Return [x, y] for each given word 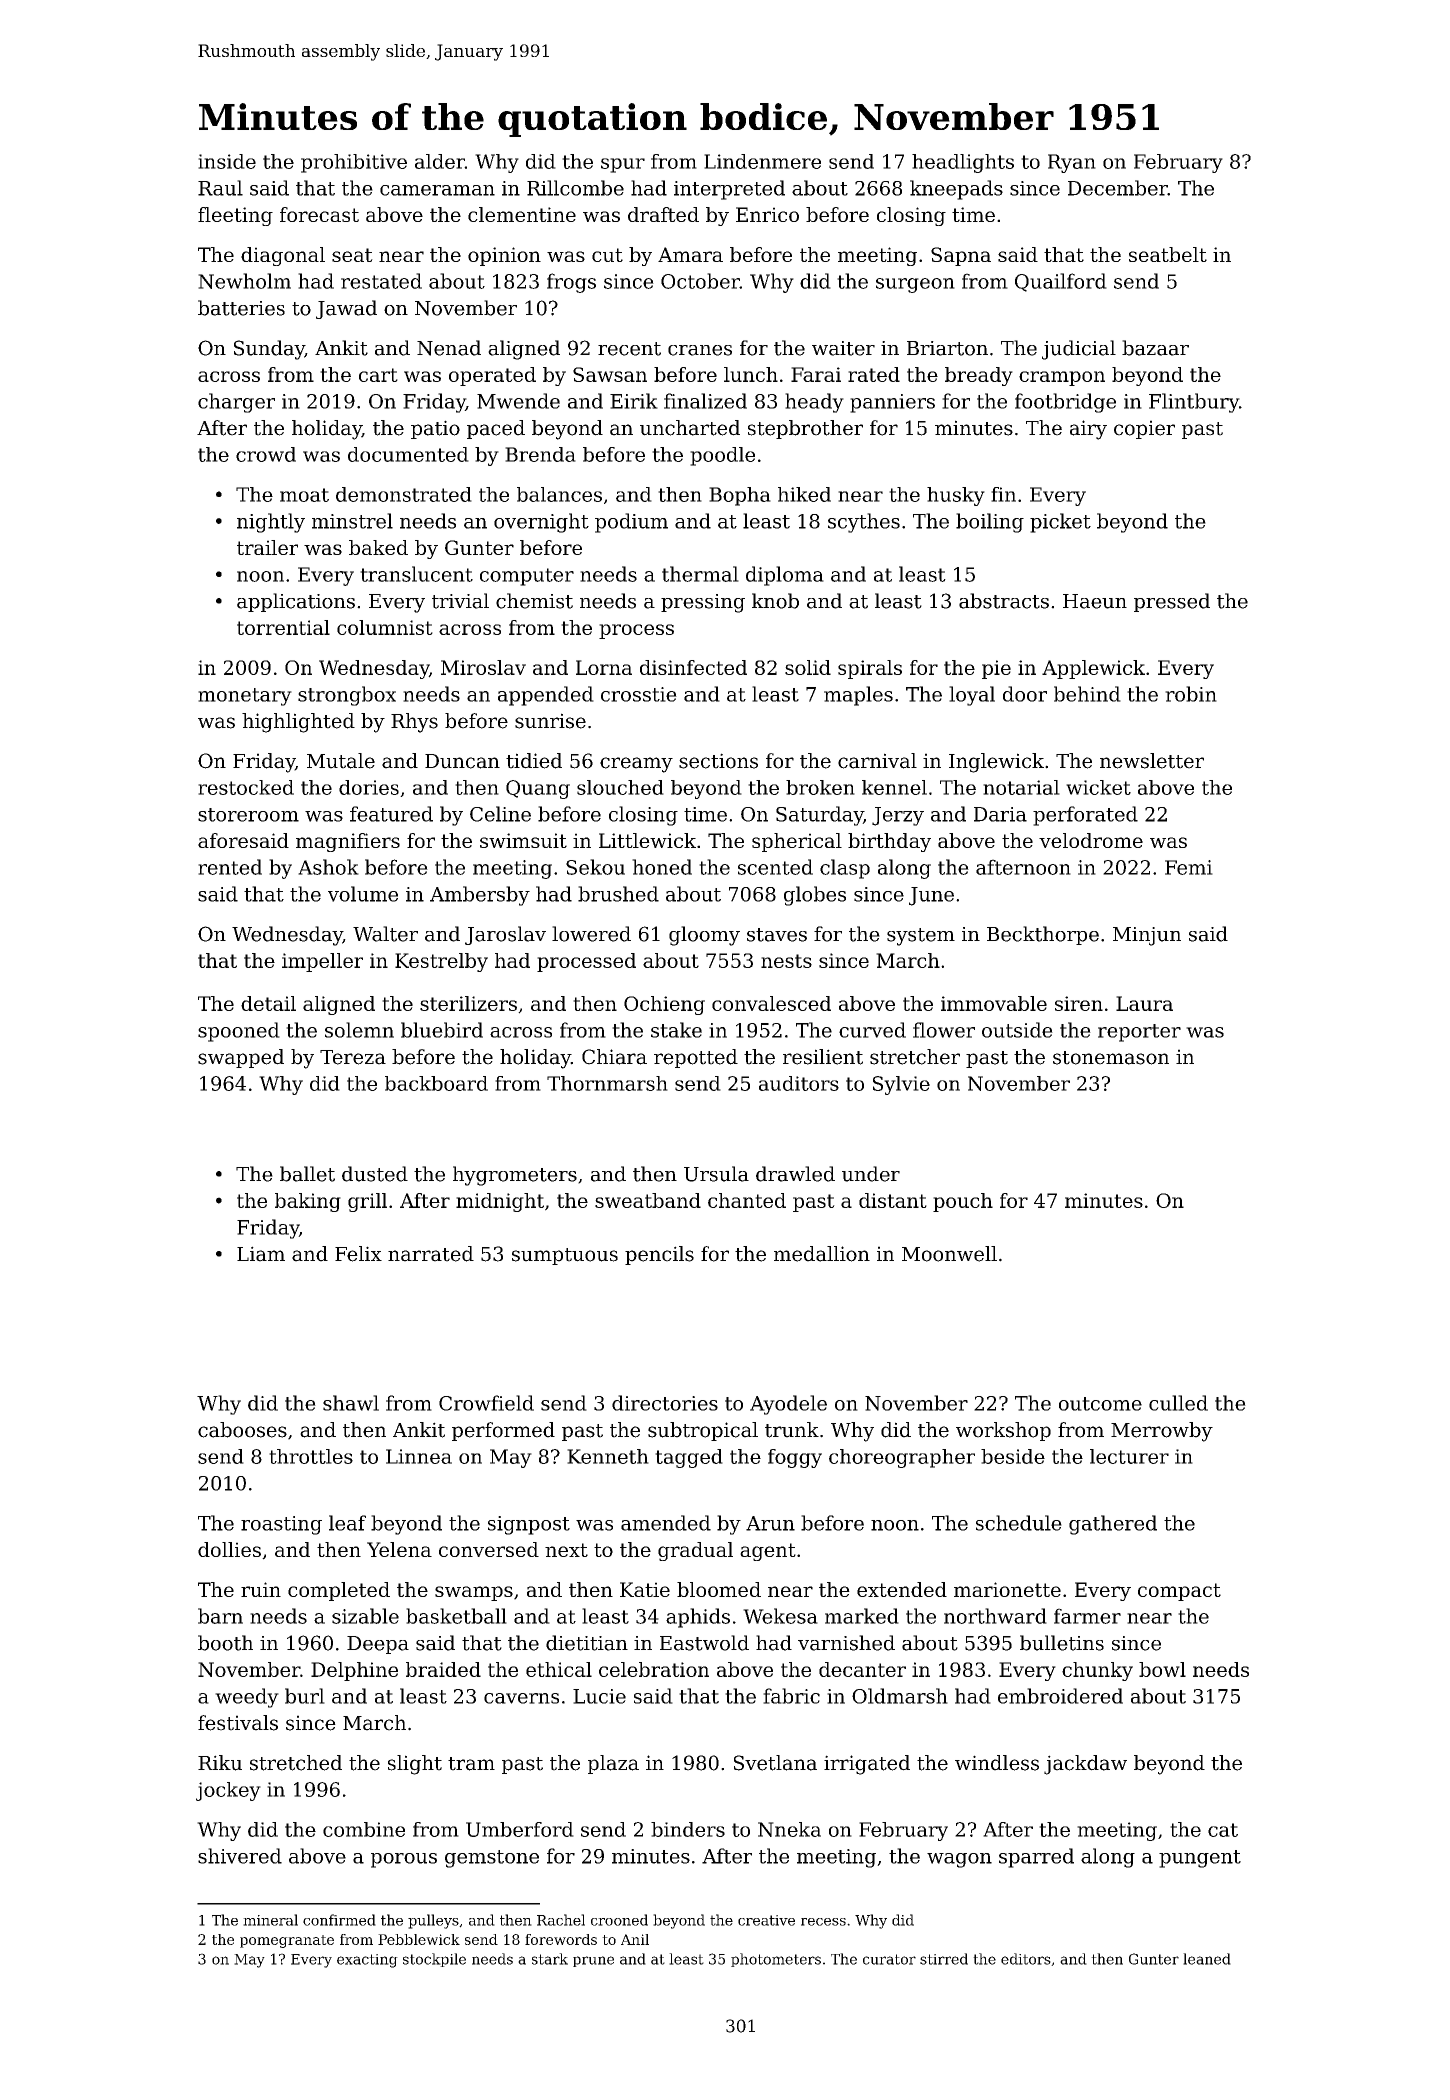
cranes [700, 350]
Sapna [961, 256]
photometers [776, 1960]
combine [364, 1829]
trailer [267, 547]
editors [1026, 1959]
